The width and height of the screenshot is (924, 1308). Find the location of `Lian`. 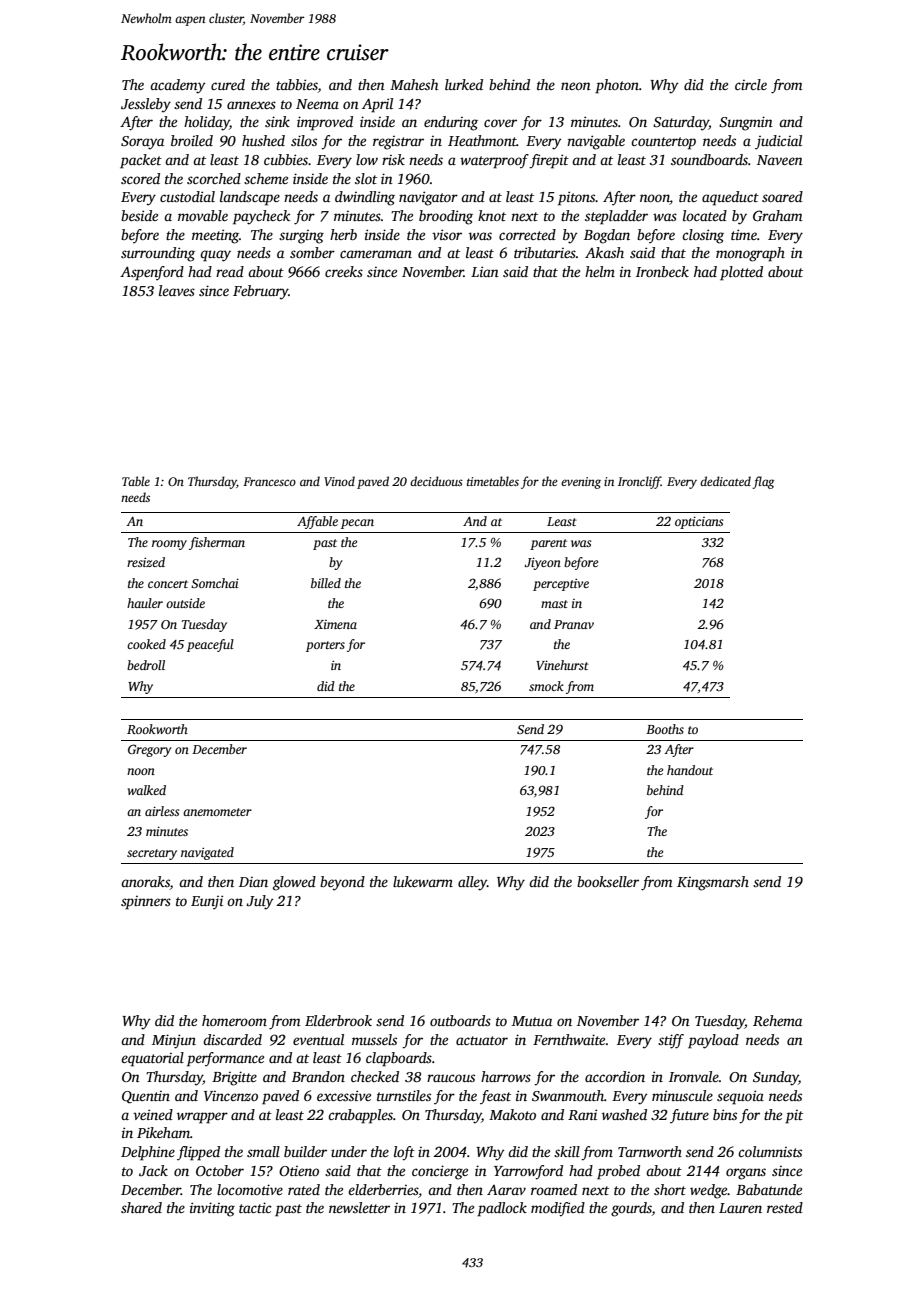

Lian is located at coordinates (485, 271).
